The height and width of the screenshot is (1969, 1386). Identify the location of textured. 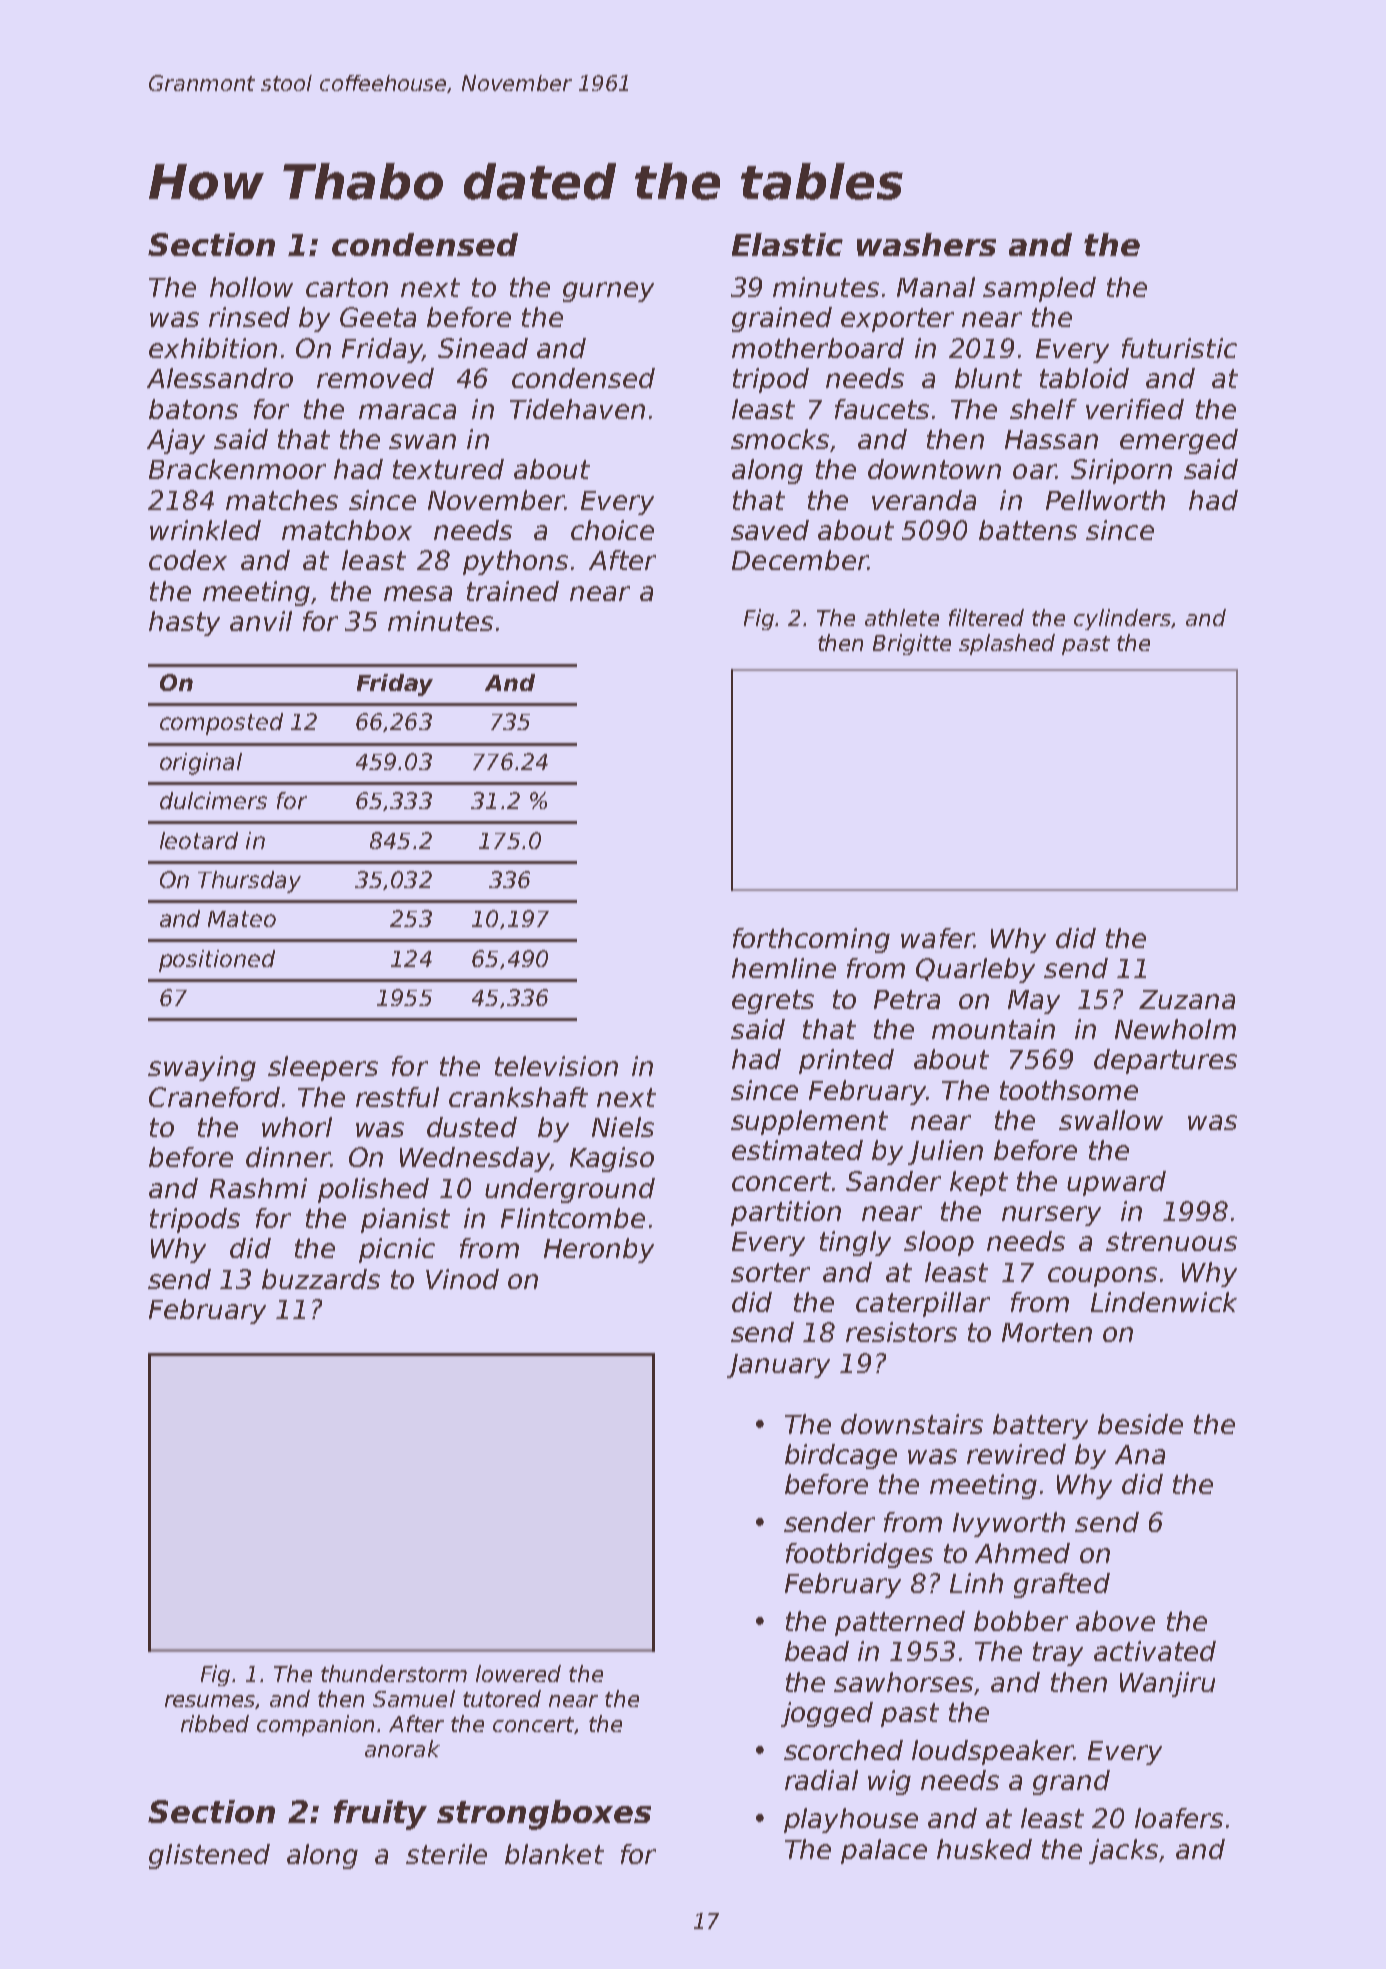
(448, 469).
